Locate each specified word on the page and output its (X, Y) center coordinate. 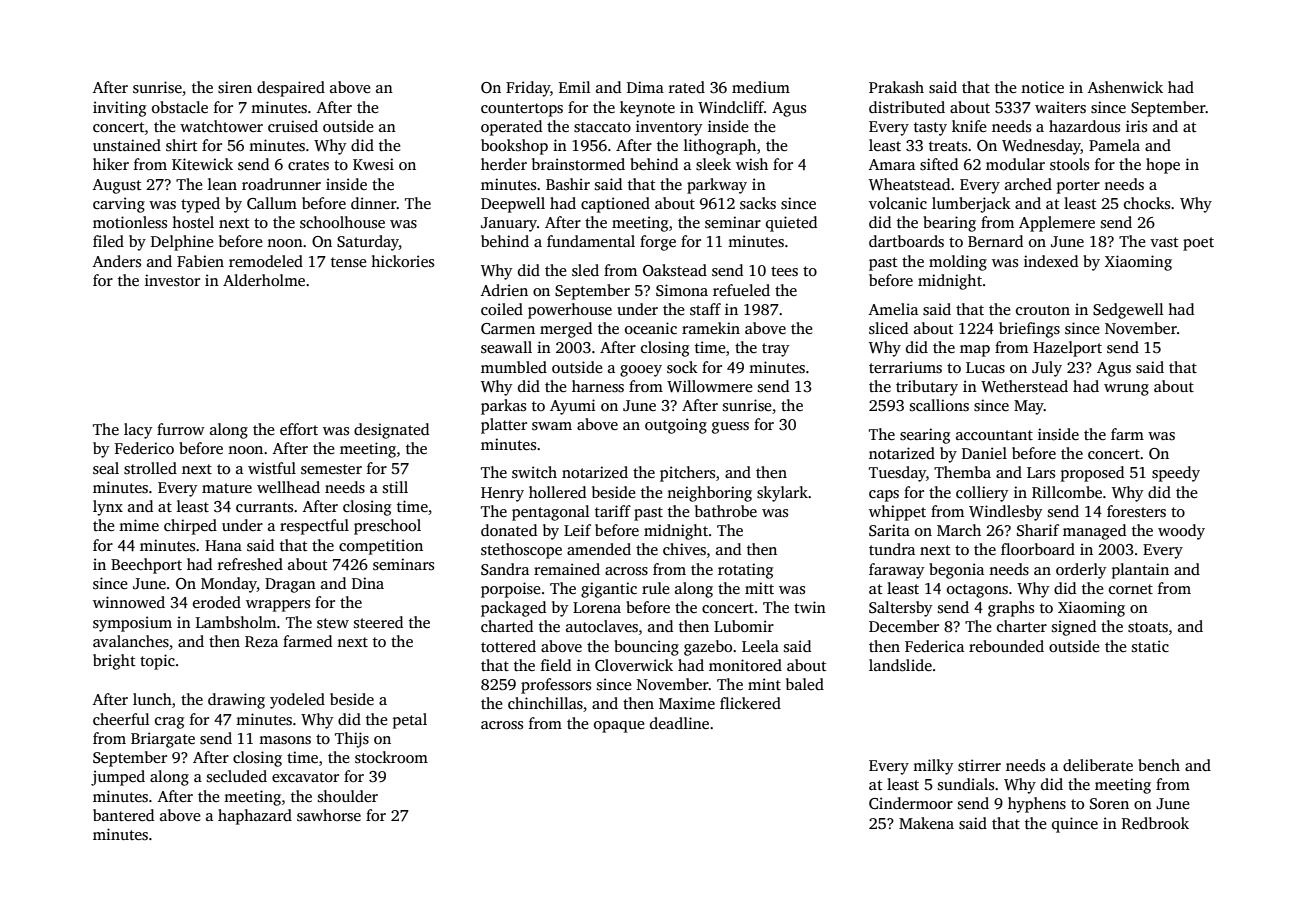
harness (598, 386)
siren (235, 87)
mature (227, 488)
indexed (1051, 261)
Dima (645, 87)
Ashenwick (1125, 87)
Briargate (163, 740)
